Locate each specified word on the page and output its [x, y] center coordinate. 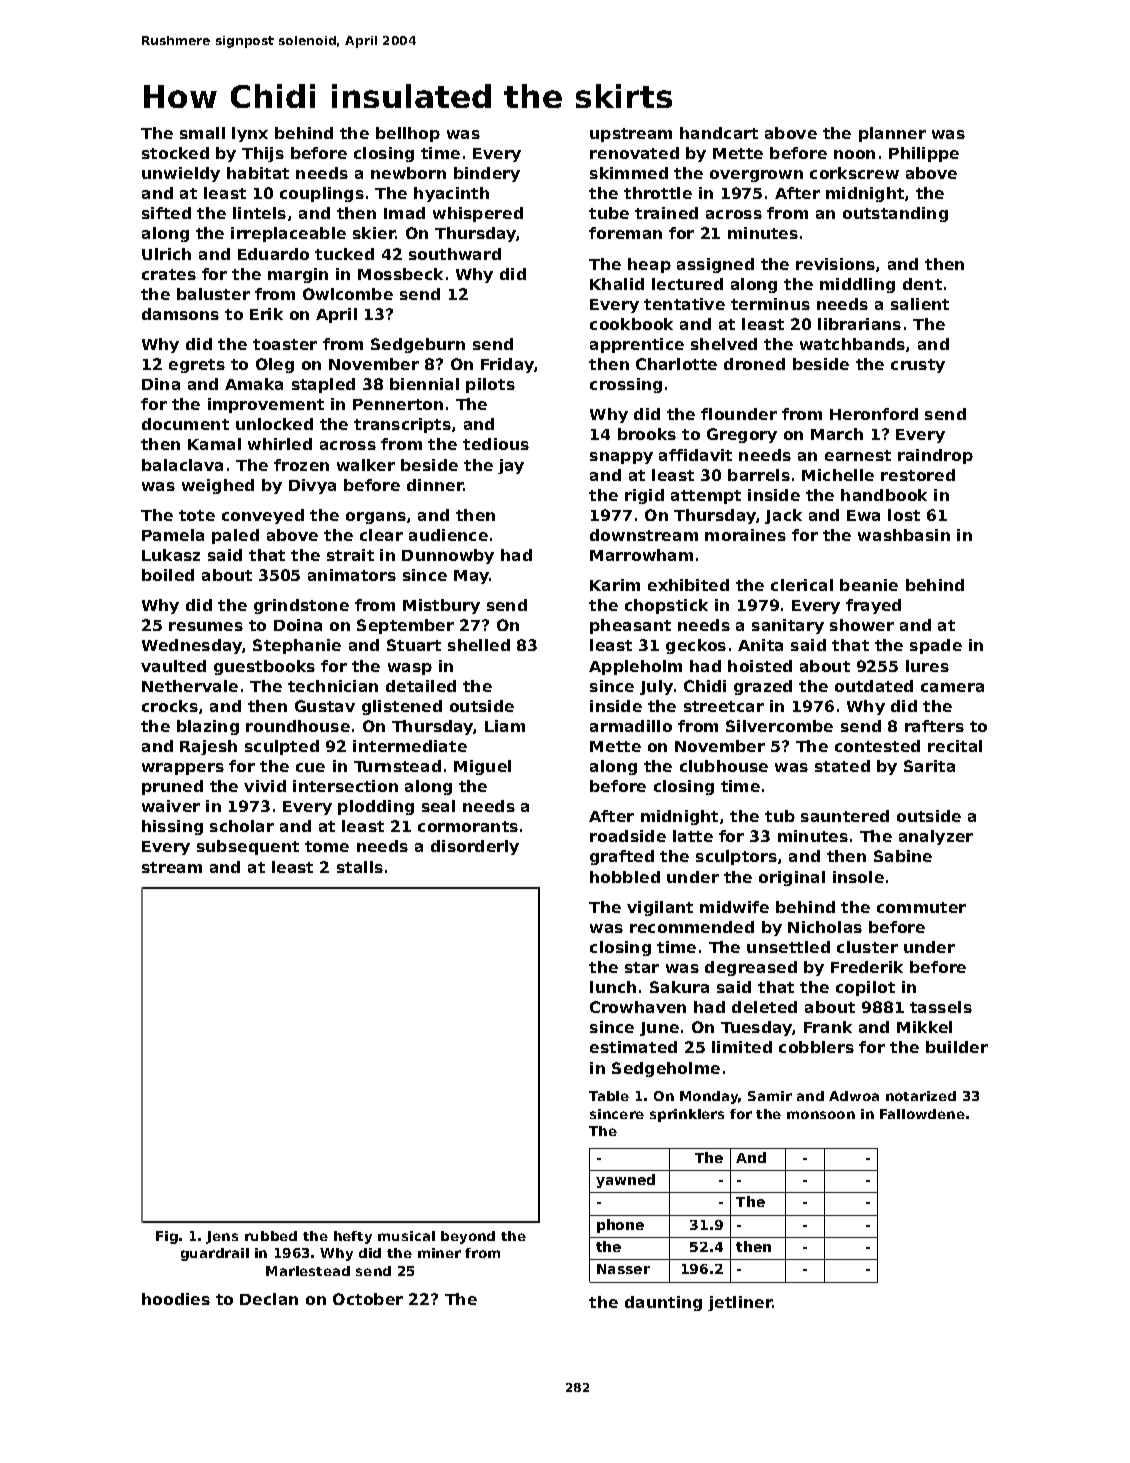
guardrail [215, 1254]
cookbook [631, 324]
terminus [770, 304]
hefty [353, 1237]
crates [169, 274]
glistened [402, 707]
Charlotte [676, 364]
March [837, 434]
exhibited [688, 585]
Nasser [623, 1269]
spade [936, 646]
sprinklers [687, 1115]
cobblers [816, 1047]
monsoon [821, 1115]
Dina [161, 384]
